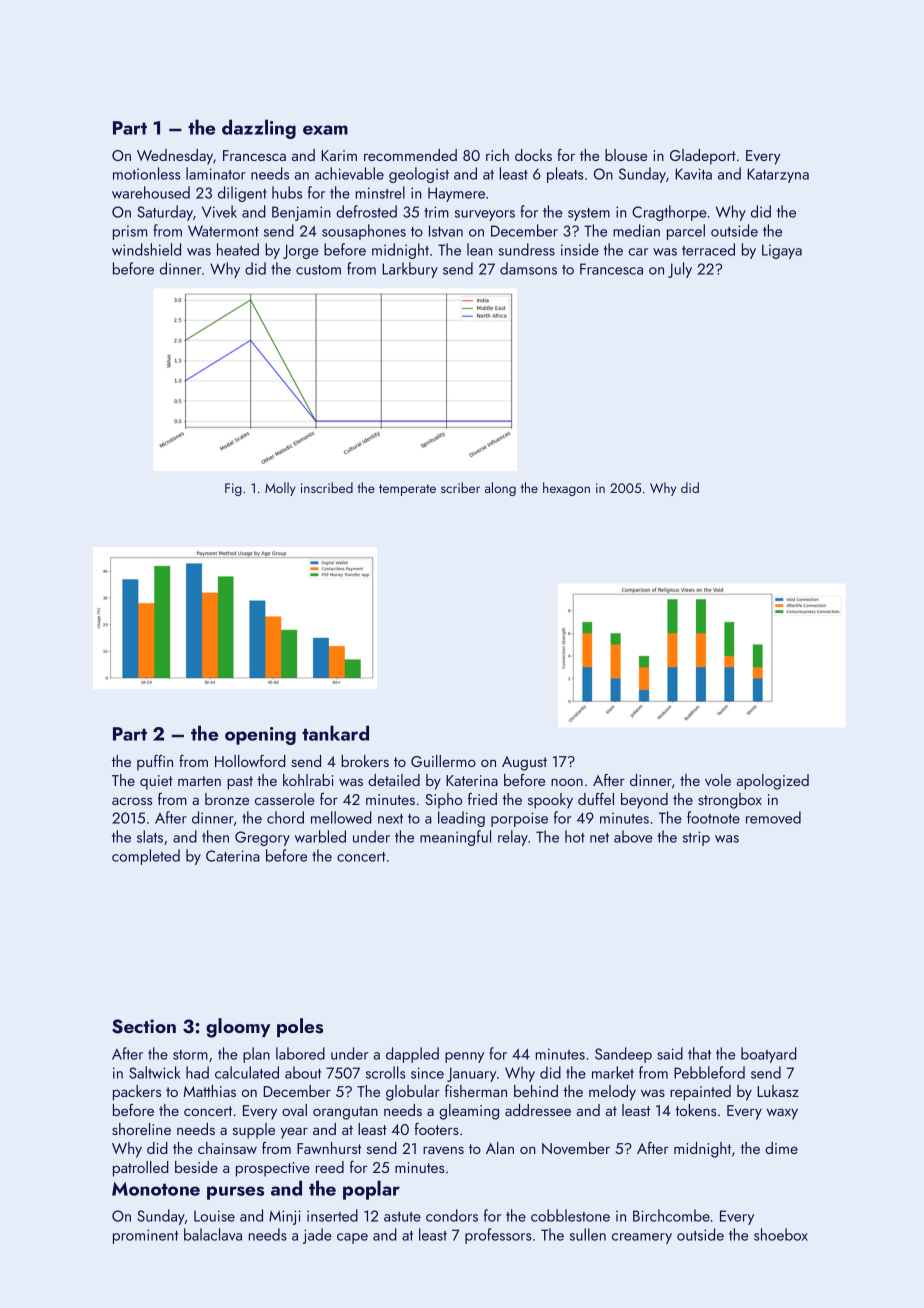  What do you see at coordinates (352, 1238) in the screenshot?
I see `cape` at bounding box center [352, 1238].
